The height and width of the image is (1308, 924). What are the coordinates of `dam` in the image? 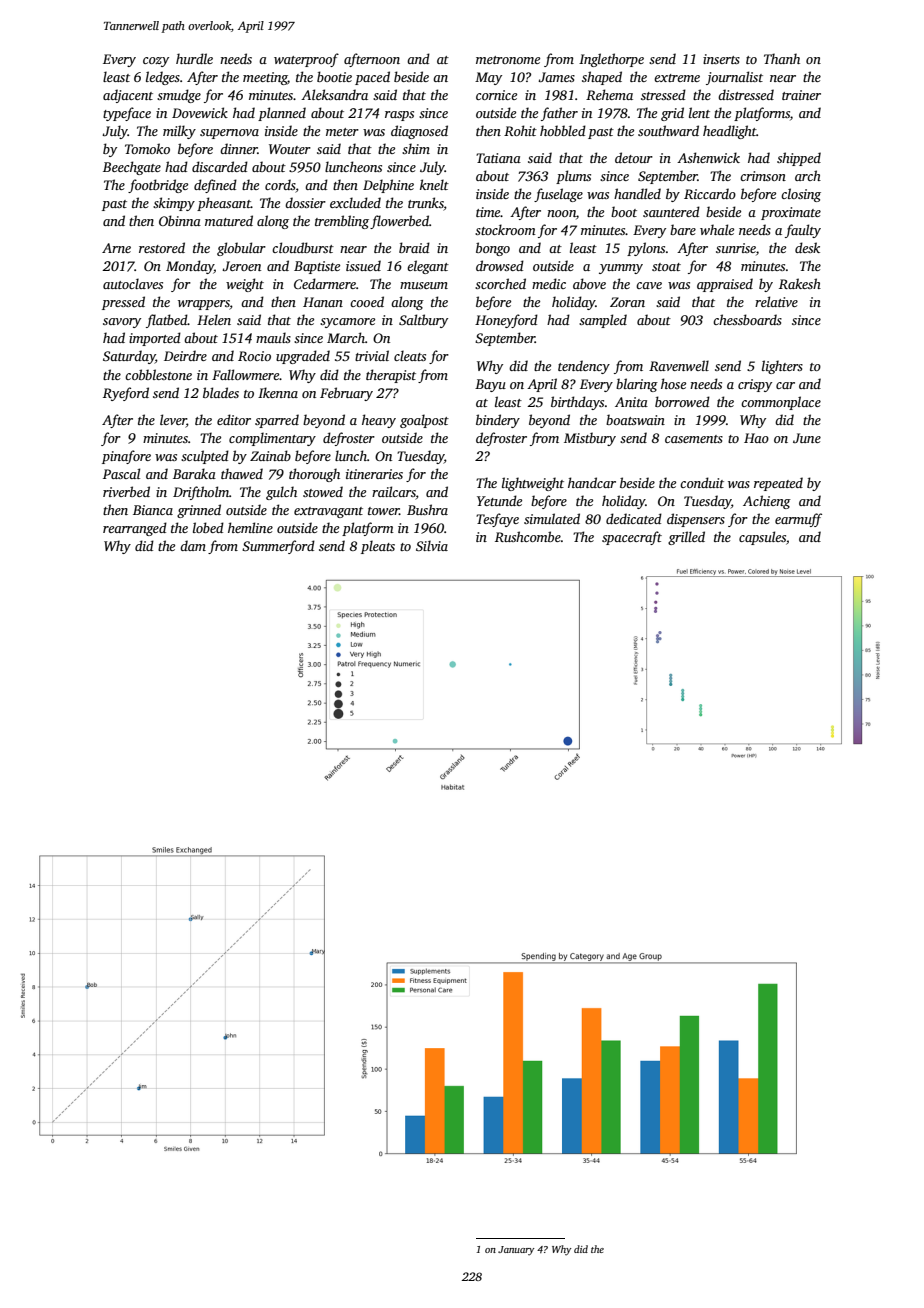 It's located at (193, 545).
